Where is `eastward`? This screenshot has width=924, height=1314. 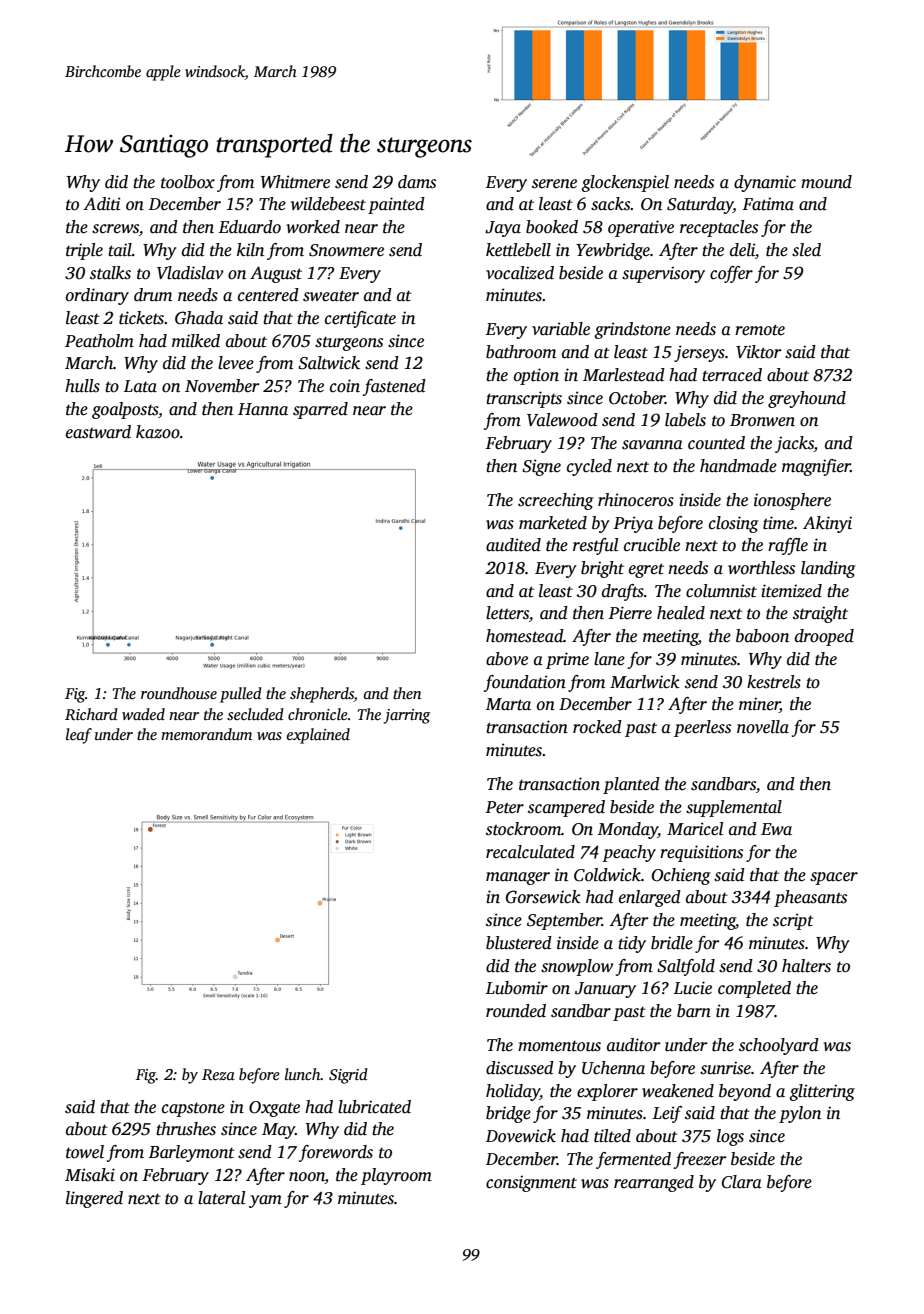 eastward is located at coordinates (98, 432).
